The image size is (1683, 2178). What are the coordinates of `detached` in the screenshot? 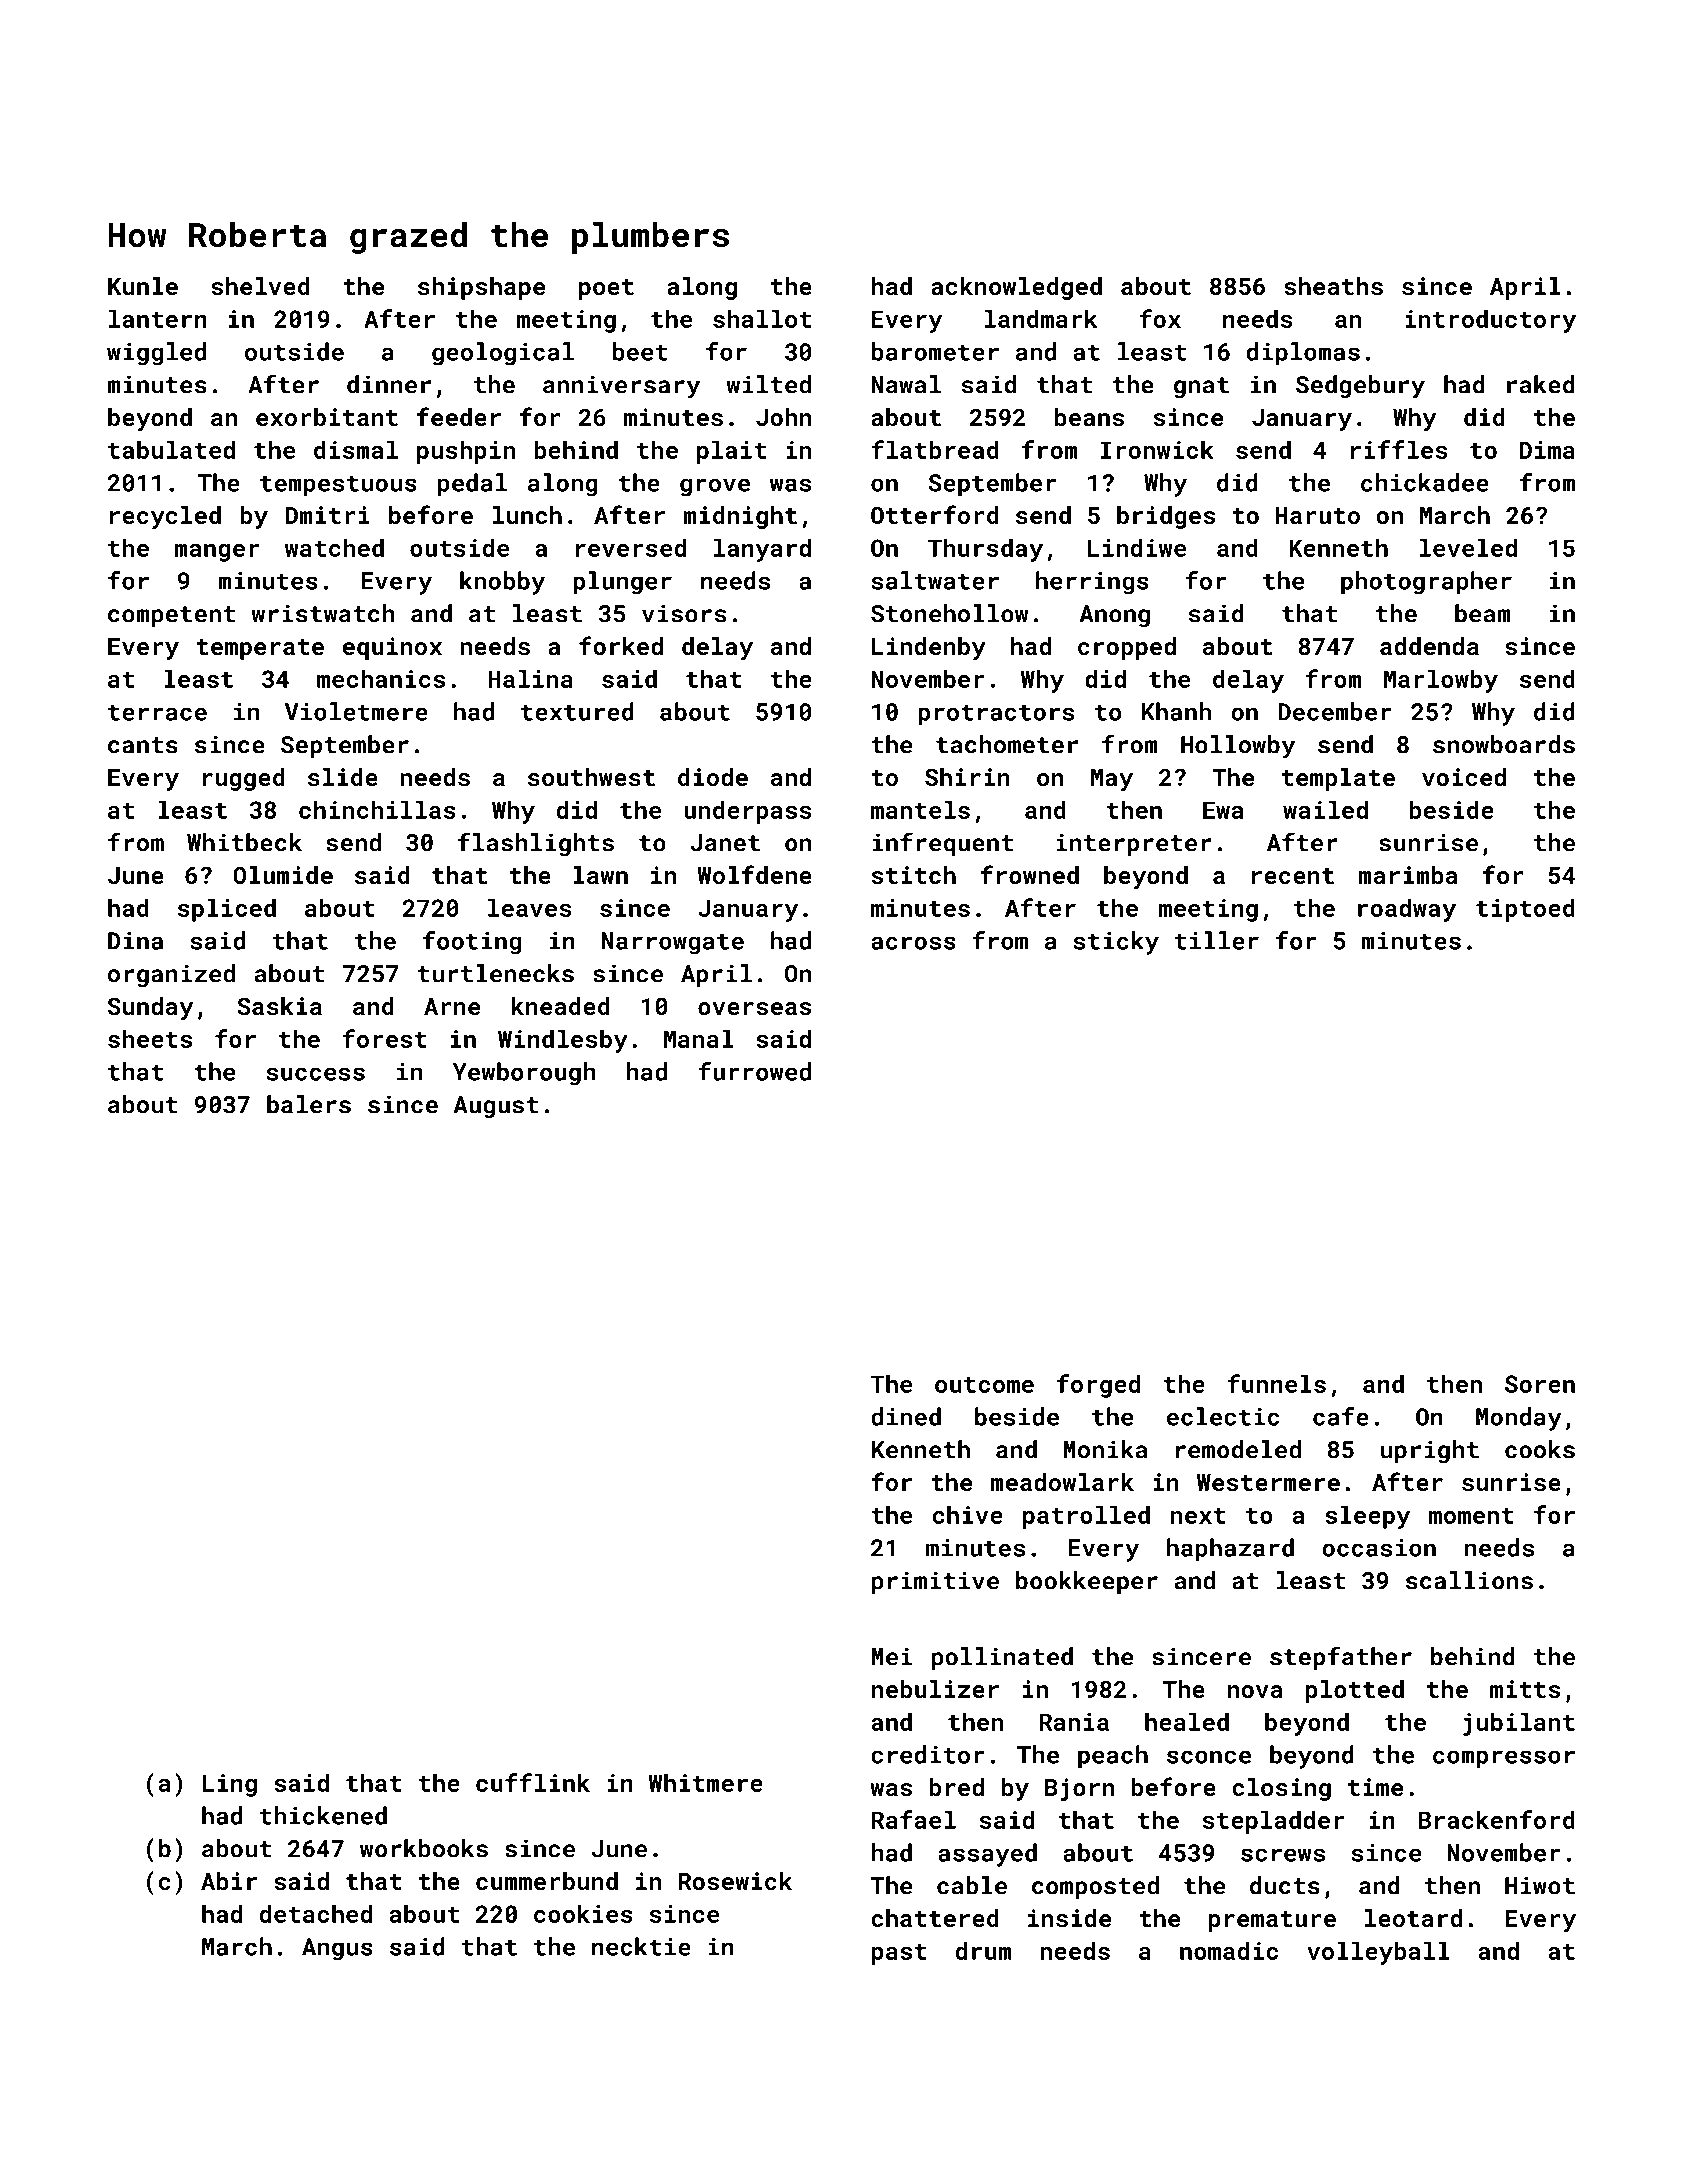 It's located at (316, 1913).
